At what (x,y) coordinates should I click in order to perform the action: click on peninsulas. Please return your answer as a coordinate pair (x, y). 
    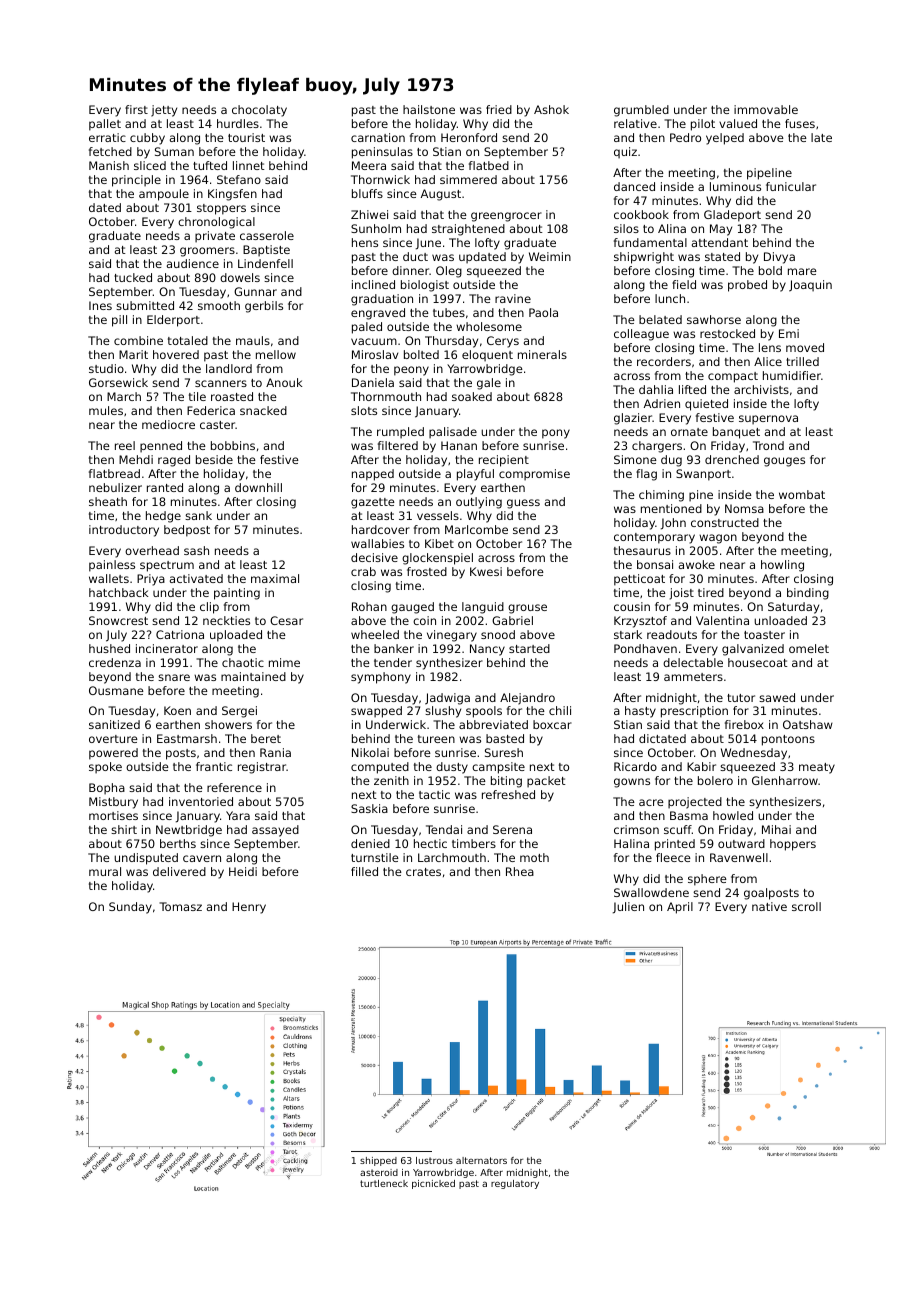
    Looking at the image, I should click on (382, 153).
